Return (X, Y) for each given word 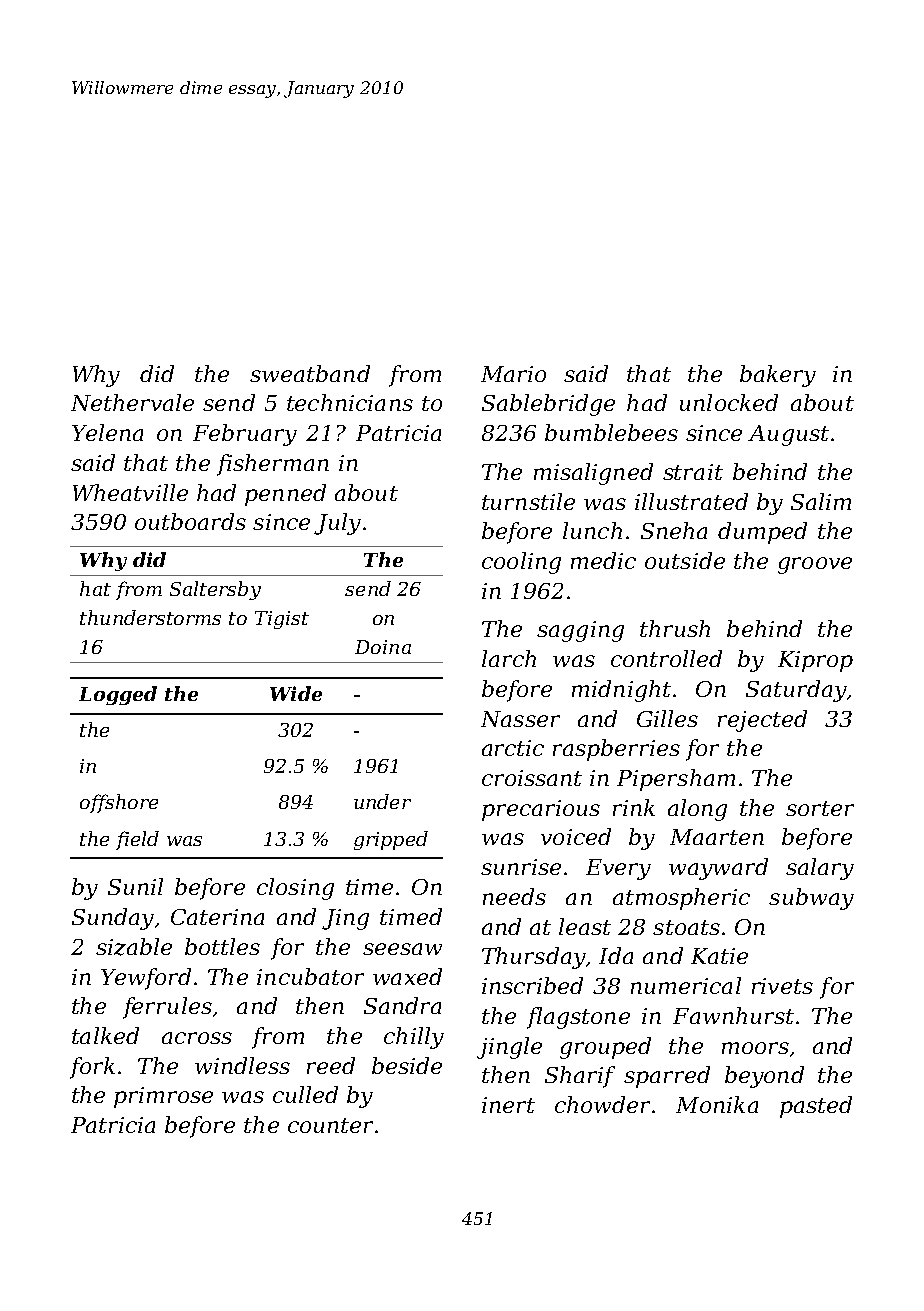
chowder (602, 1104)
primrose (163, 1097)
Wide (296, 693)
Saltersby (215, 590)
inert (508, 1105)
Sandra (402, 1005)
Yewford (146, 979)
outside (685, 560)
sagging (580, 631)
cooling (521, 563)
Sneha (674, 530)
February (245, 435)
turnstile (528, 501)
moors (755, 1048)
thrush (675, 628)
